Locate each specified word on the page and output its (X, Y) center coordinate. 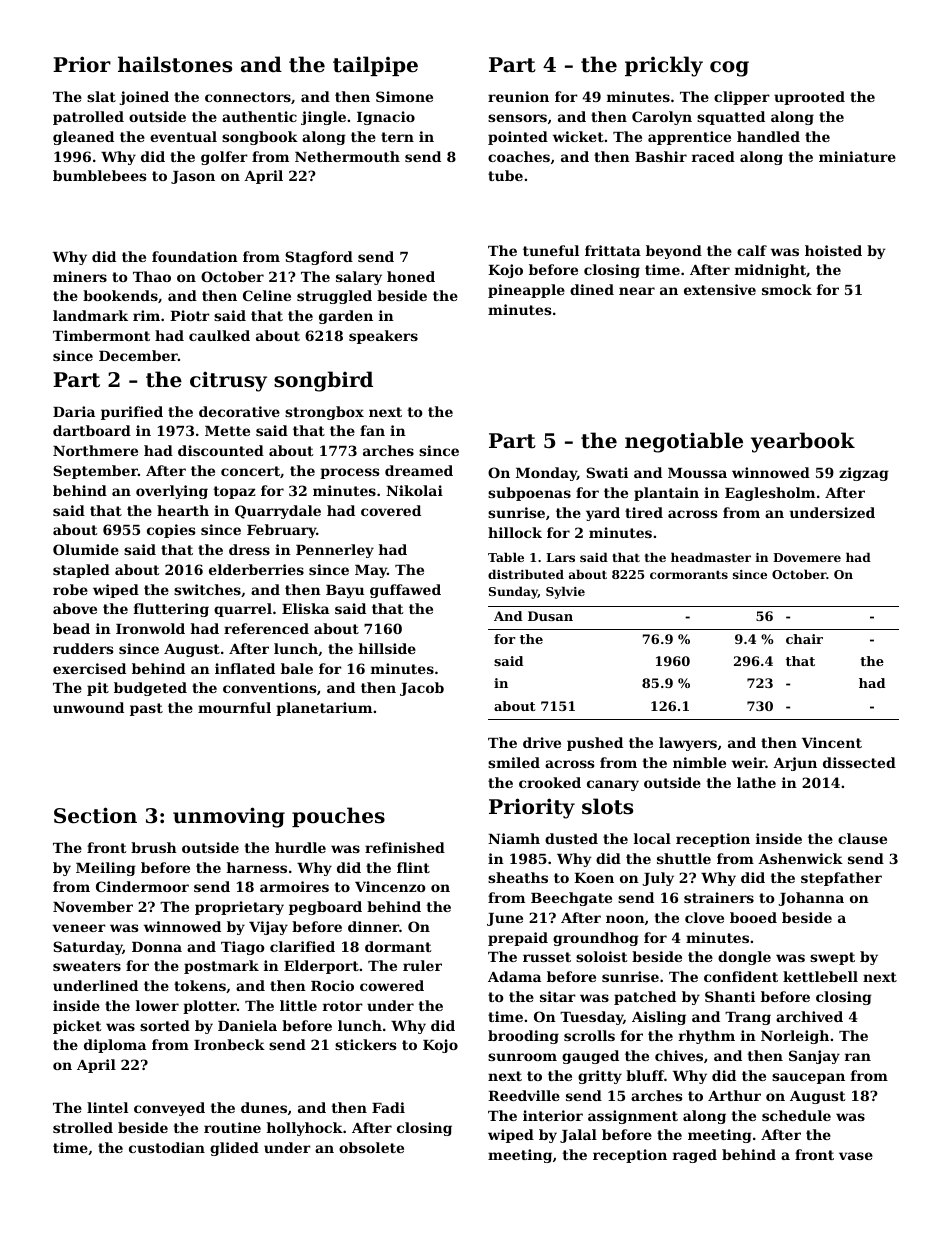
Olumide (86, 549)
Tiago (243, 948)
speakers (383, 337)
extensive (720, 289)
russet (547, 957)
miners (80, 276)
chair (804, 639)
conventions (270, 687)
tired (644, 512)
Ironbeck (229, 1044)
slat (101, 96)
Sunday (513, 592)
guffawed (405, 591)
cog (729, 69)
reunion (518, 96)
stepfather (841, 879)
